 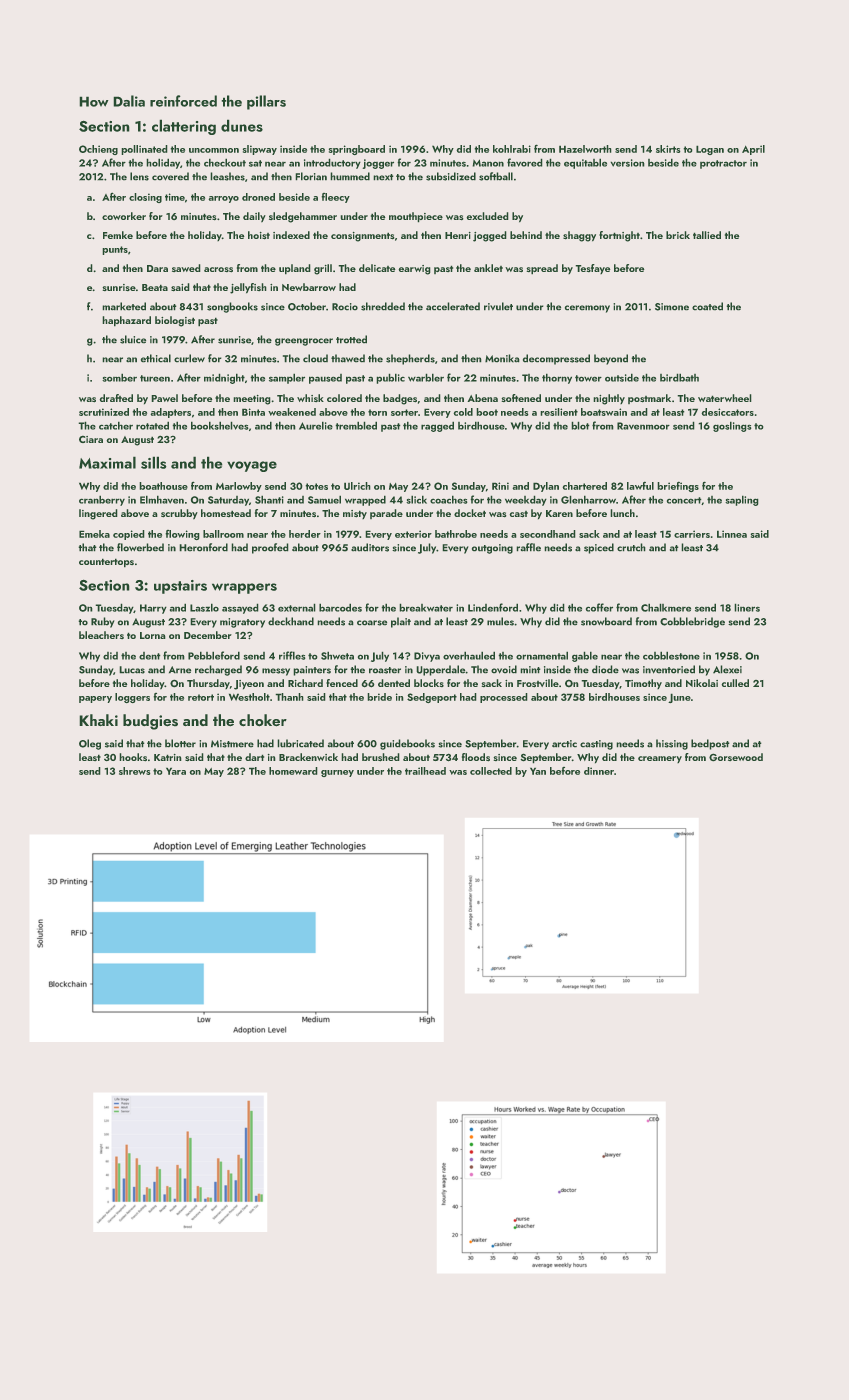 What do you see at coordinates (232, 307) in the image?
I see `songbooks` at bounding box center [232, 307].
